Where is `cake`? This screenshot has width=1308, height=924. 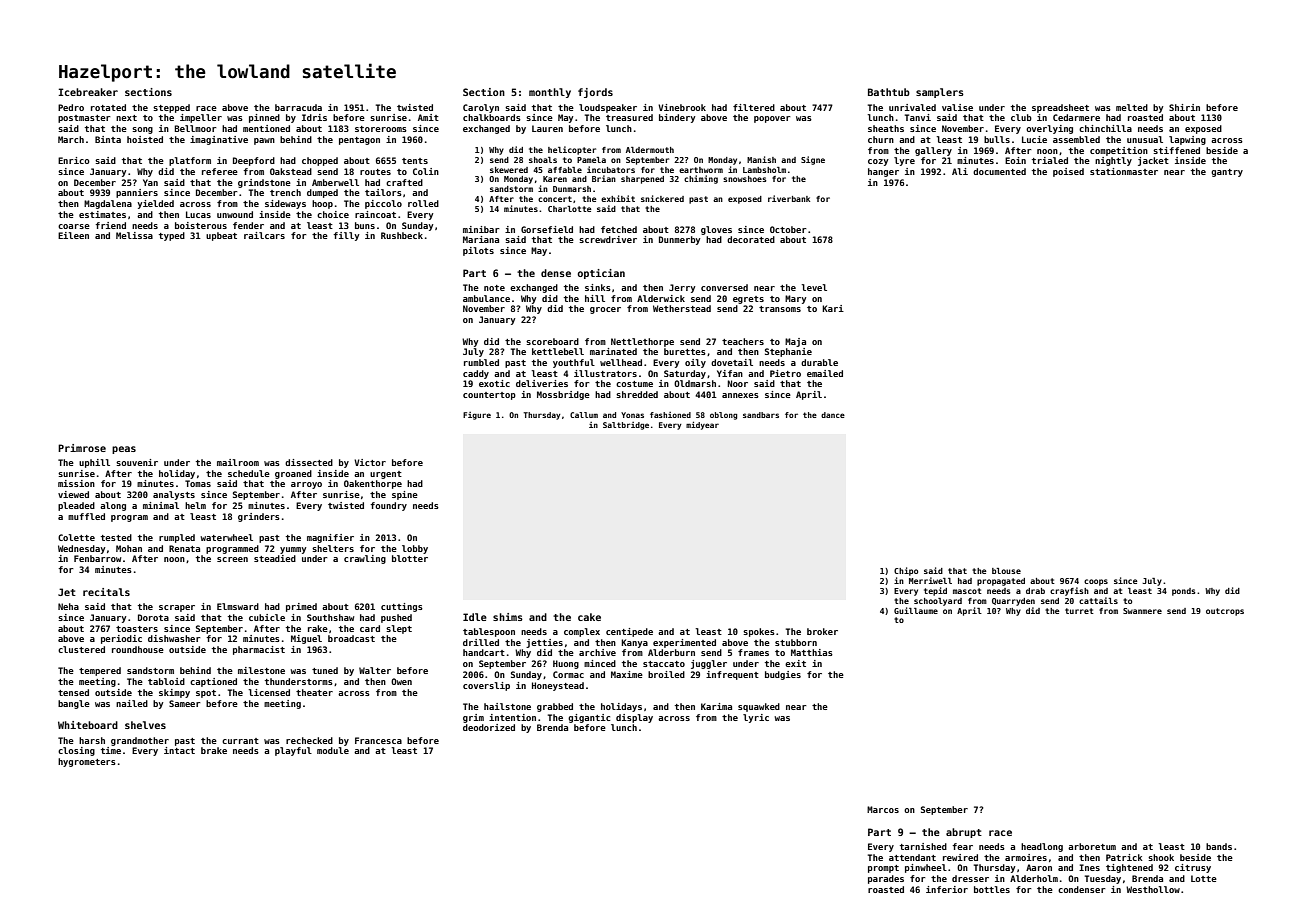 cake is located at coordinates (589, 617).
